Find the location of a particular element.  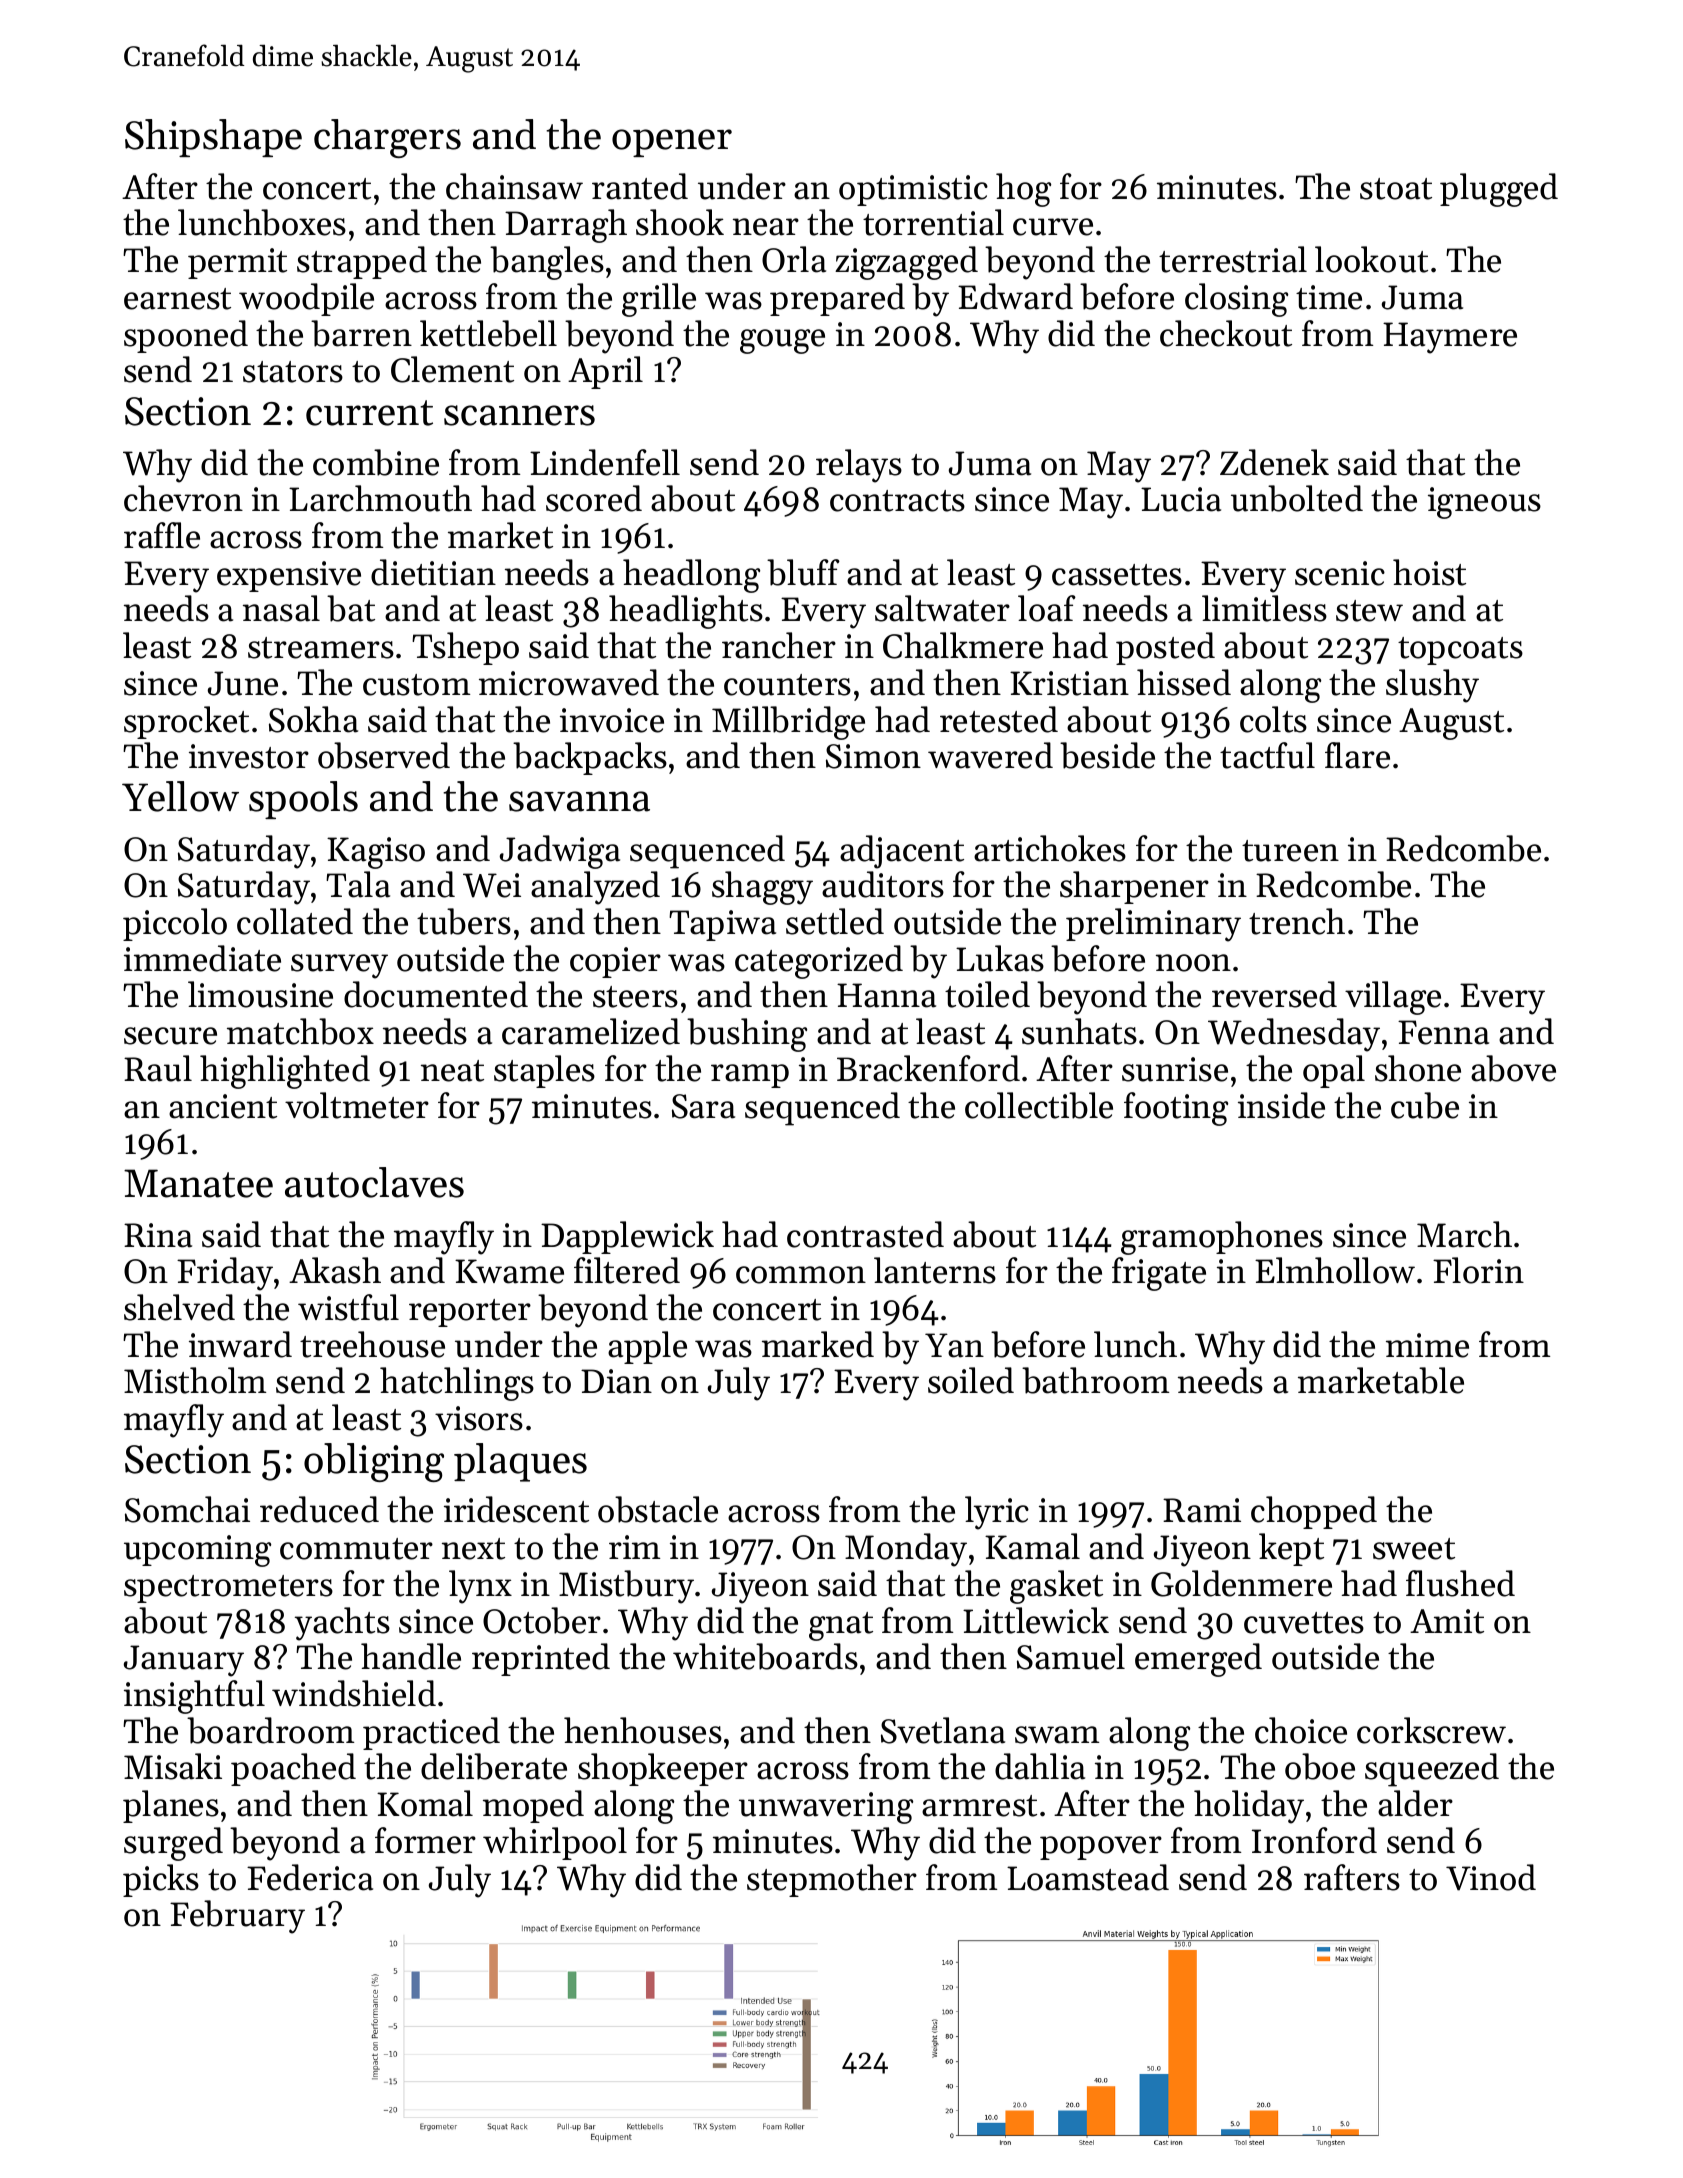

woodpile is located at coordinates (306, 299).
